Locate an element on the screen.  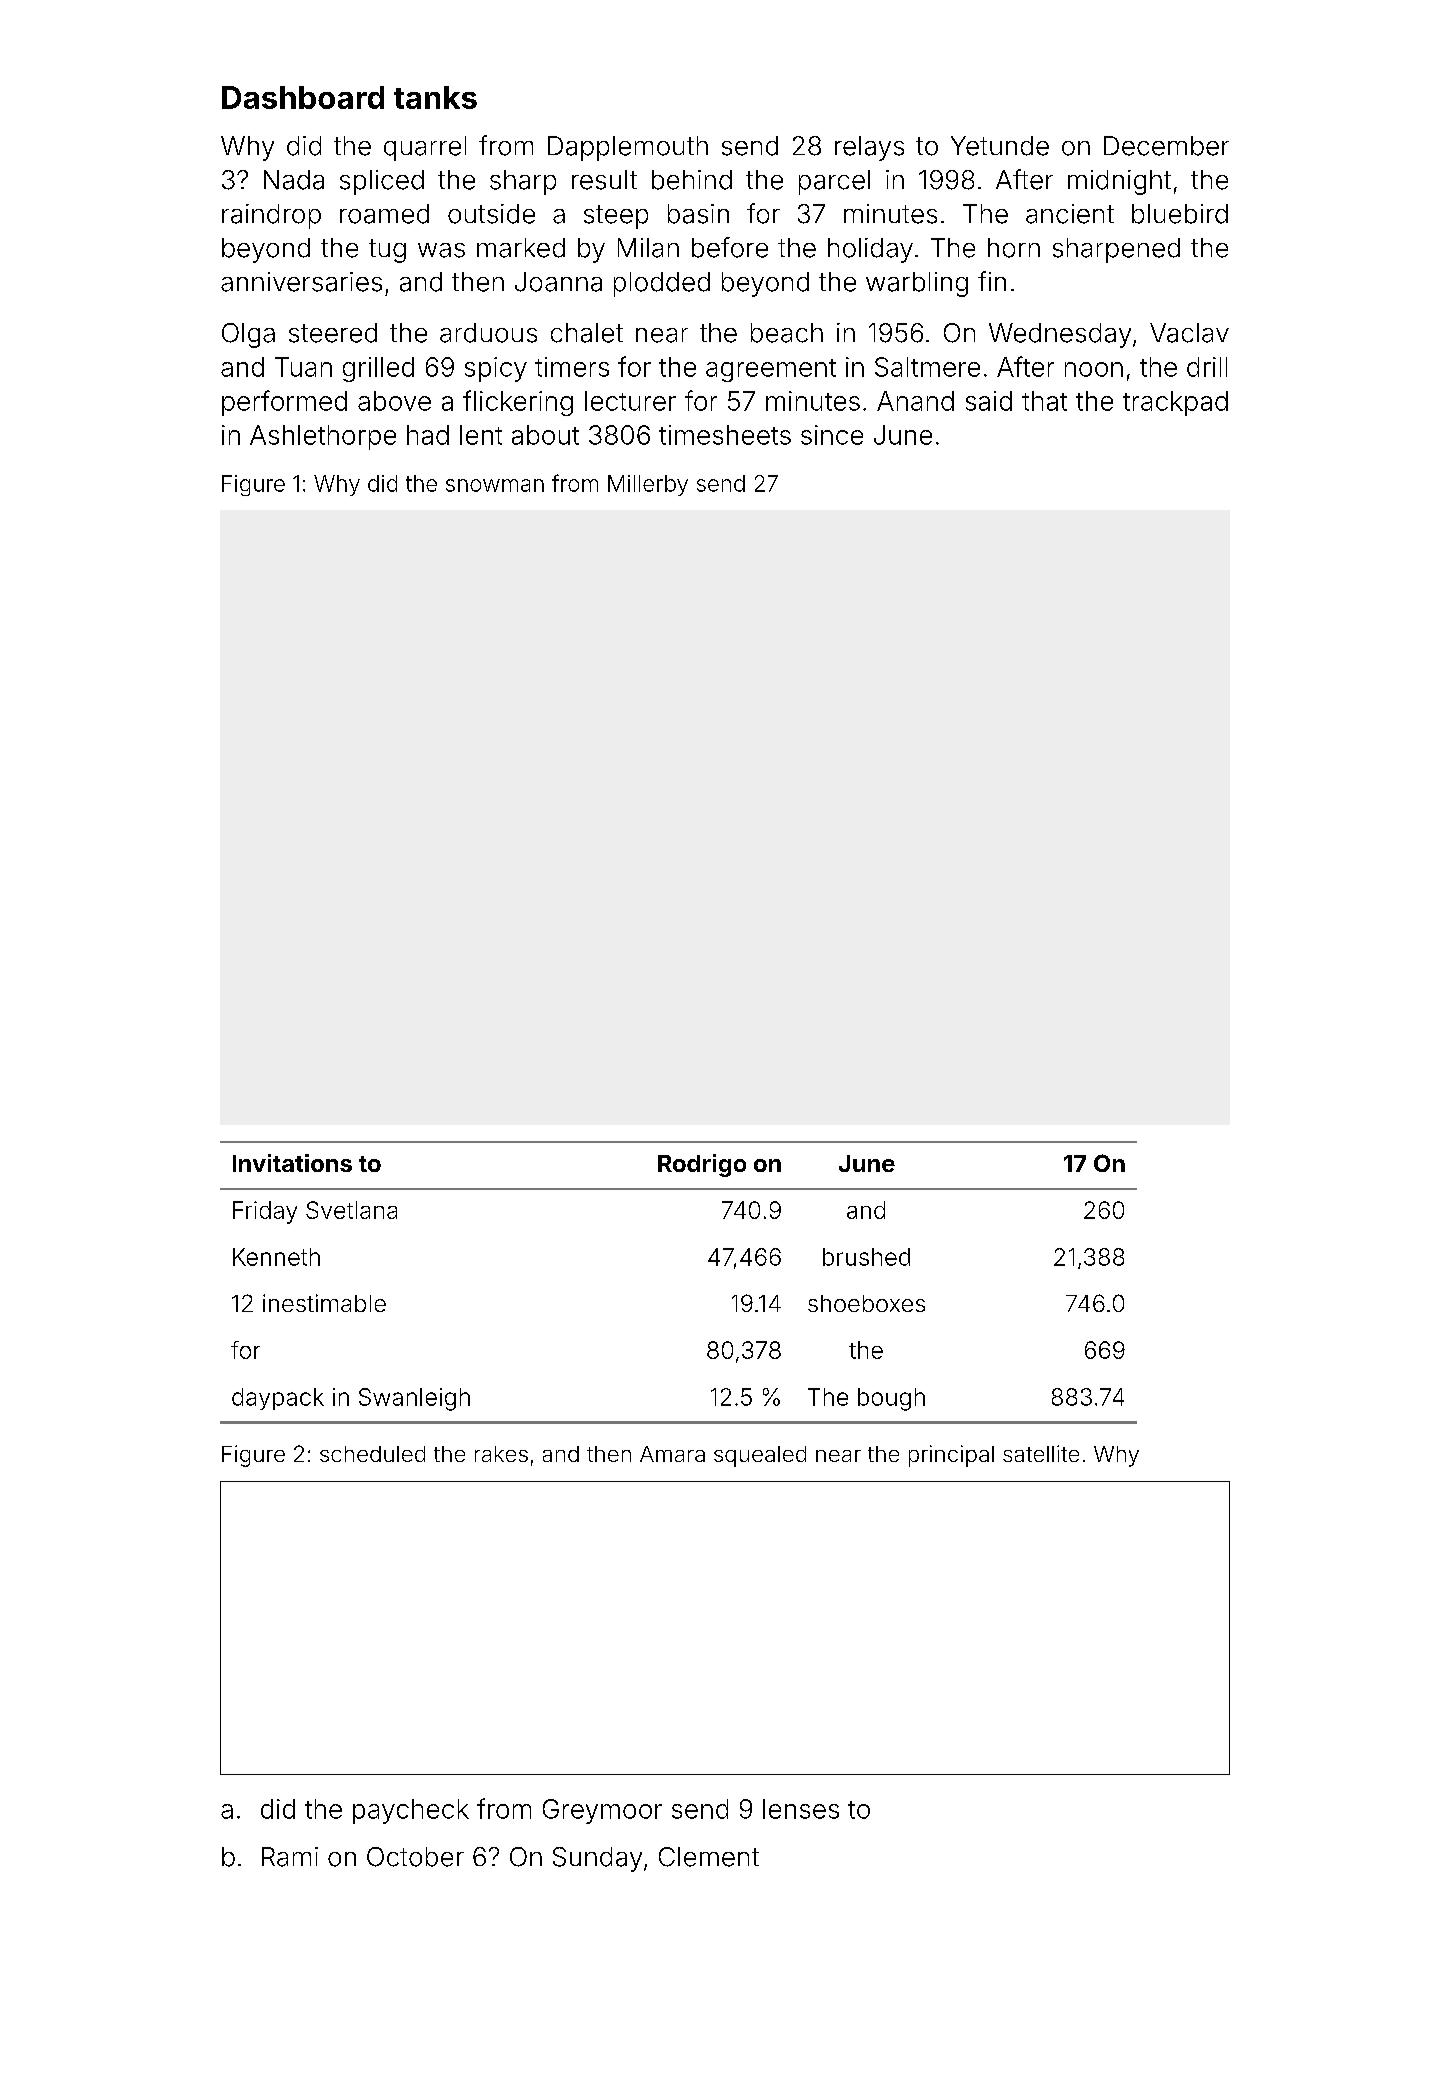
relays is located at coordinates (869, 148).
